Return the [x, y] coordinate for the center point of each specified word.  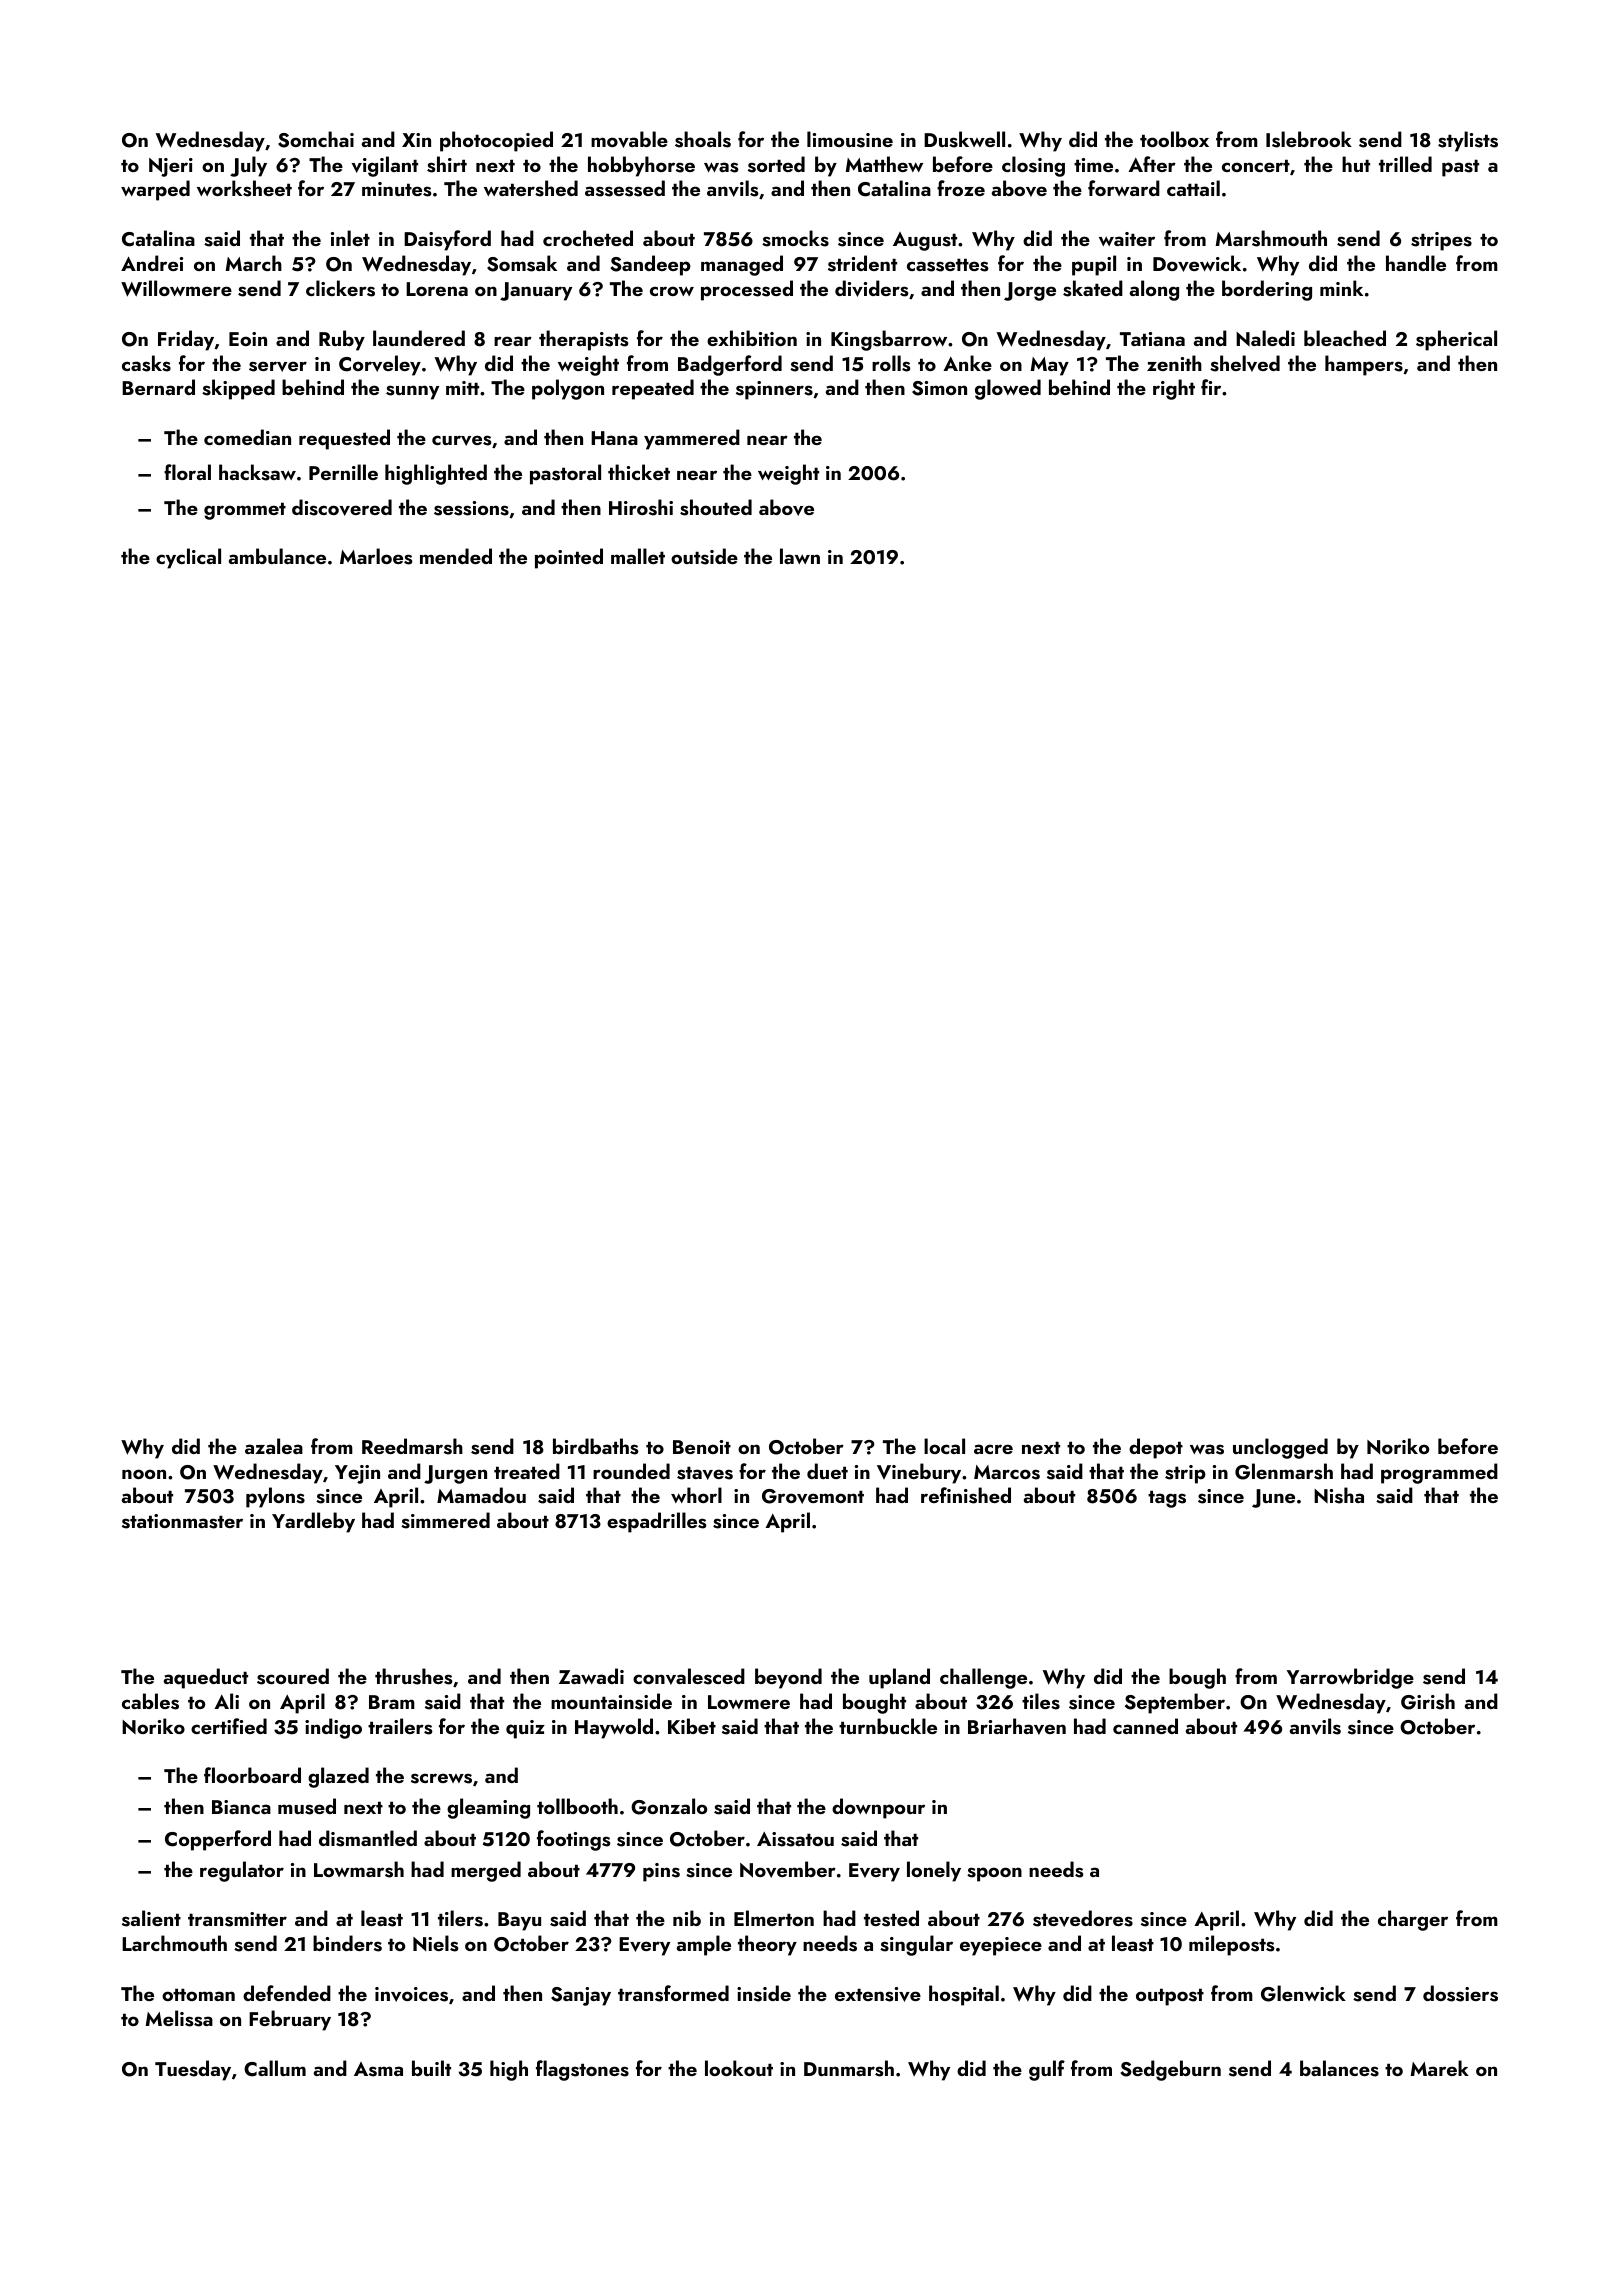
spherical [1456, 340]
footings [574, 1840]
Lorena [437, 289]
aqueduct [206, 1678]
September [1175, 1703]
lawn [800, 556]
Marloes [376, 556]
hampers [1364, 365]
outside [704, 556]
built [431, 2068]
